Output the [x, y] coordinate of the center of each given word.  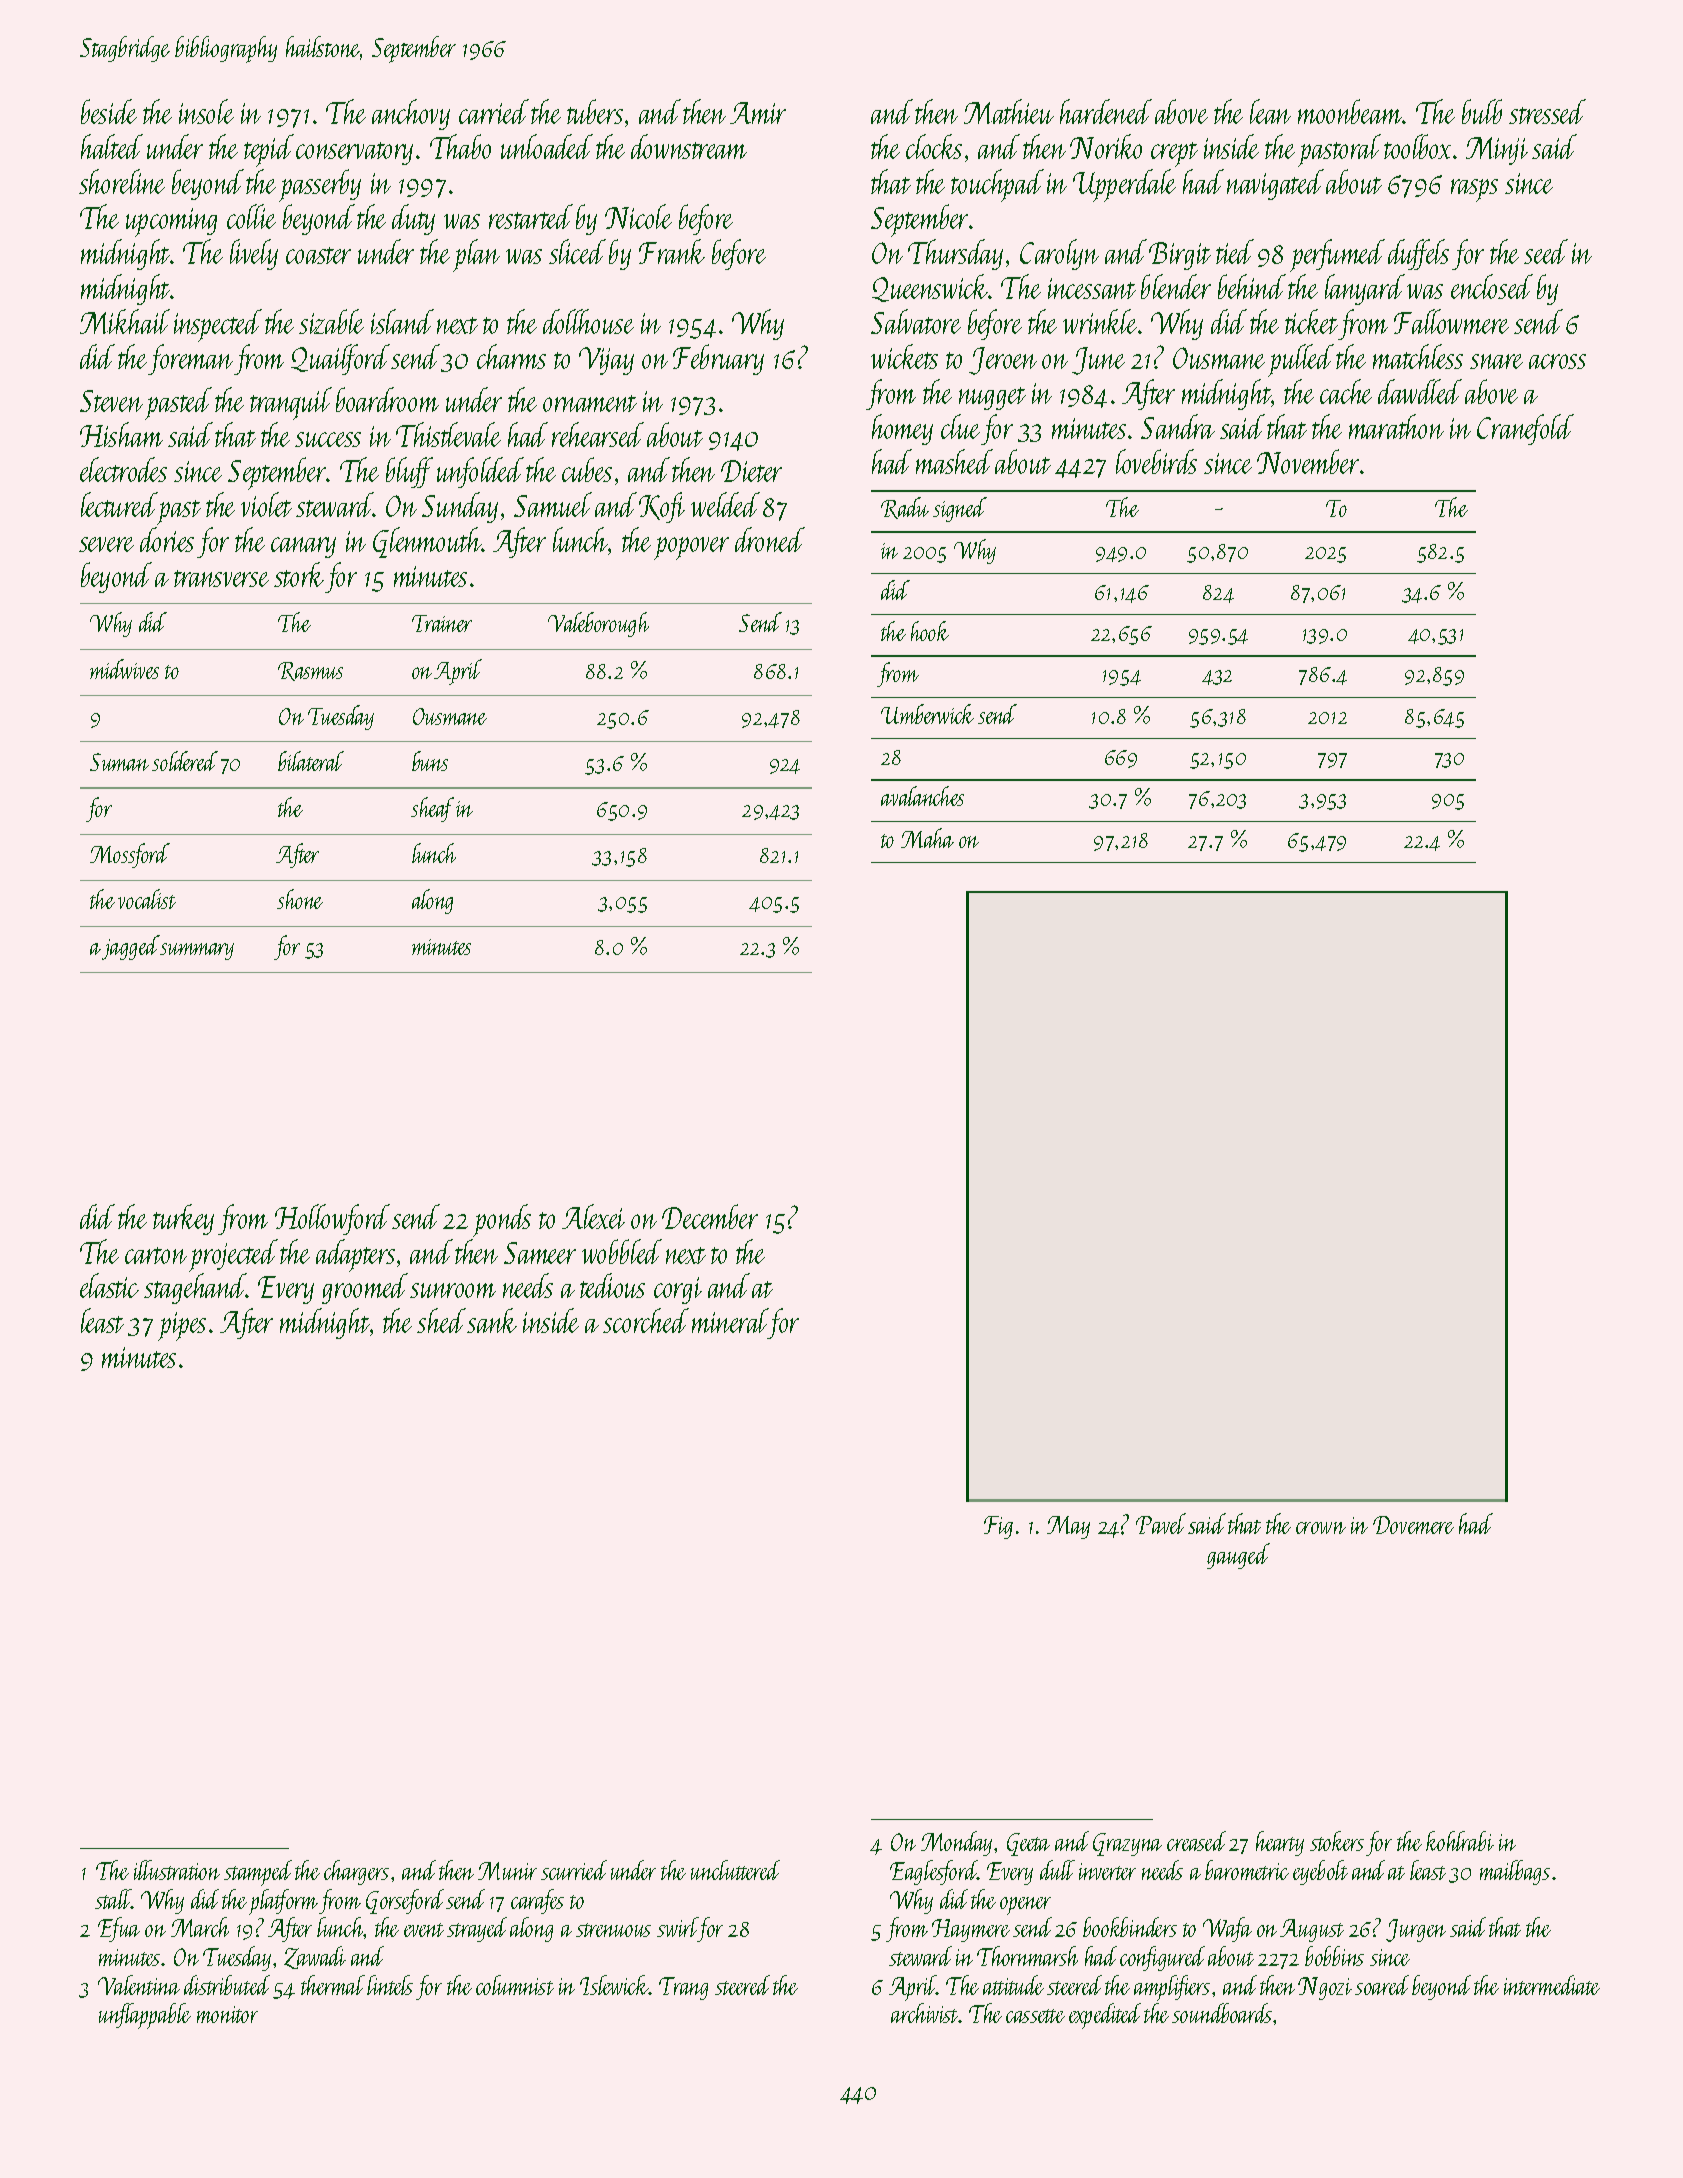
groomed [365, 1288]
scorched [646, 1320]
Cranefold [1525, 429]
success [328, 439]
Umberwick [927, 714]
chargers [356, 1872]
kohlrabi [1460, 1841]
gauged [1238, 1556]
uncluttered [735, 1870]
